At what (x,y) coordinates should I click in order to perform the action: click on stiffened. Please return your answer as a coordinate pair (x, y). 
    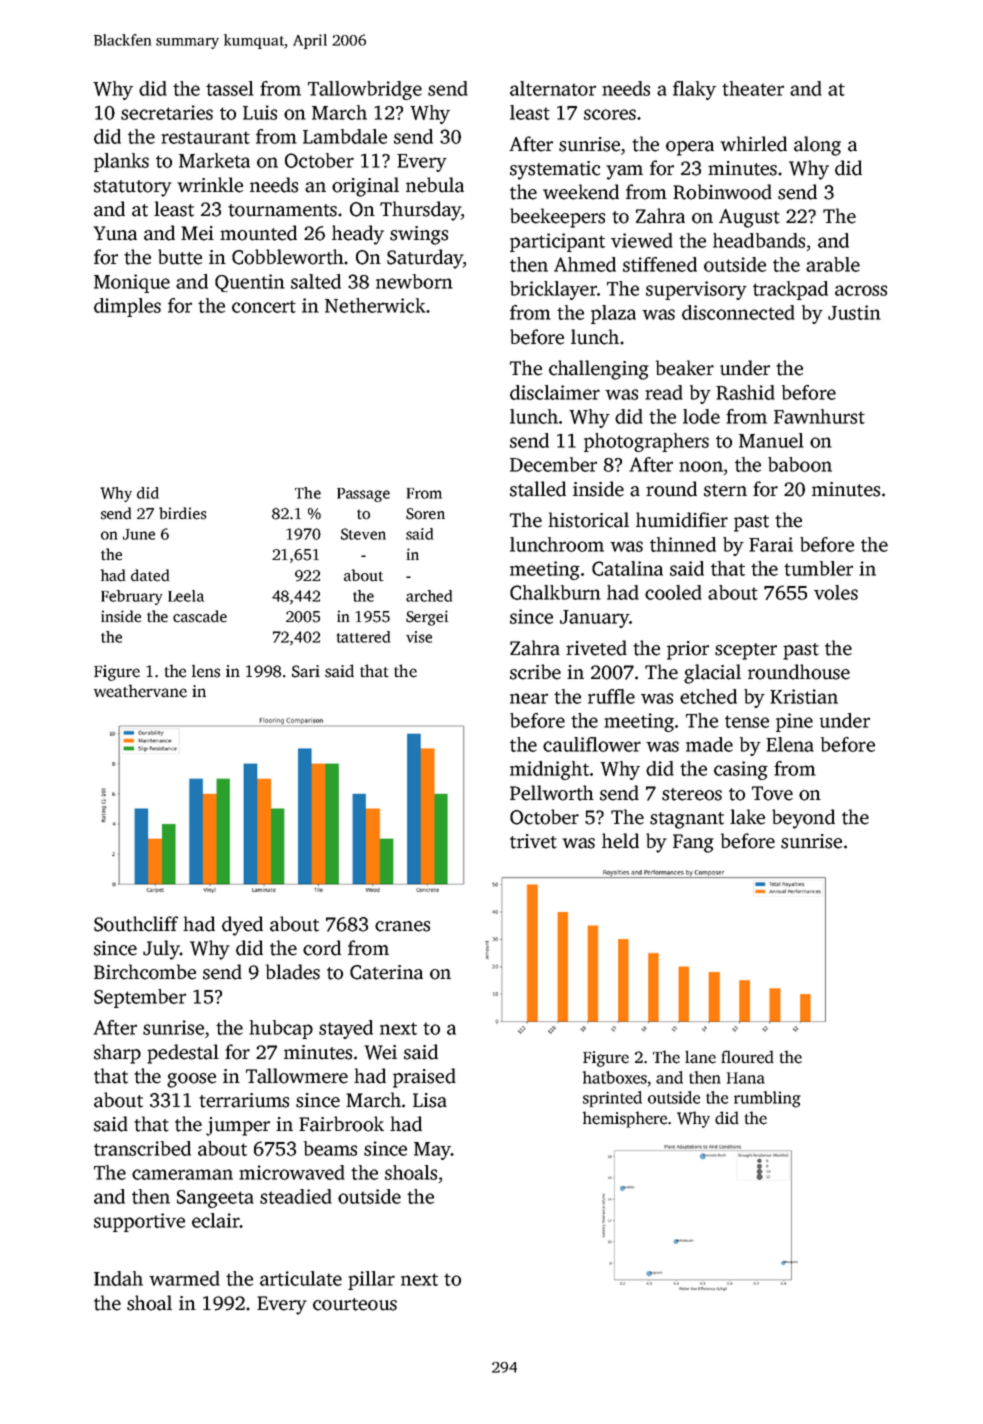
    Looking at the image, I should click on (660, 264).
